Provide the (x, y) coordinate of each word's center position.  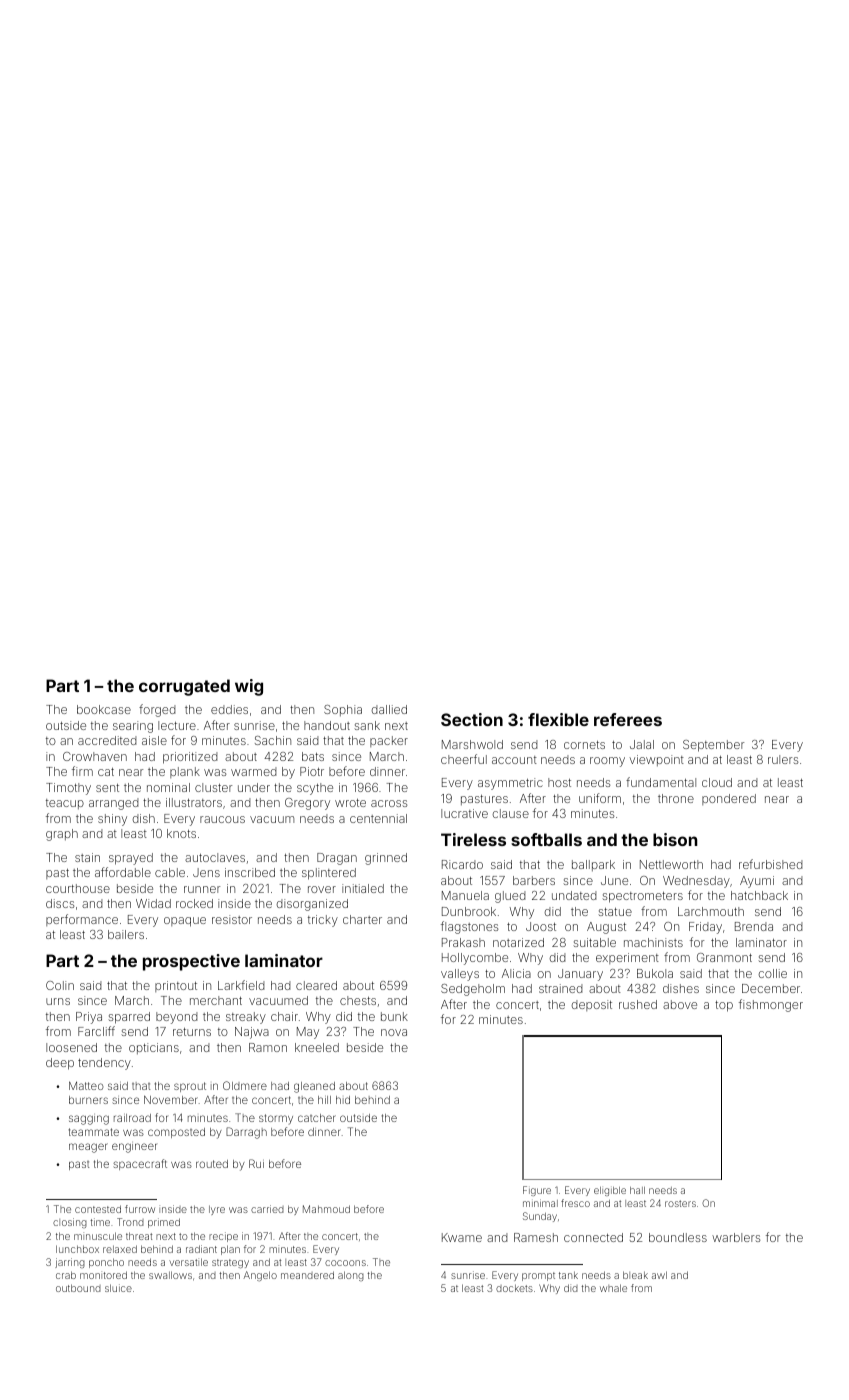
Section (472, 719)
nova (394, 1032)
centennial (378, 818)
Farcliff (96, 1031)
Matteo (86, 1085)
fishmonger (771, 1005)
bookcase (104, 709)
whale (613, 1288)
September (713, 746)
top (724, 1006)
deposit (591, 1005)
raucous (222, 819)
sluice (118, 1288)
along (351, 1276)
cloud (717, 782)
